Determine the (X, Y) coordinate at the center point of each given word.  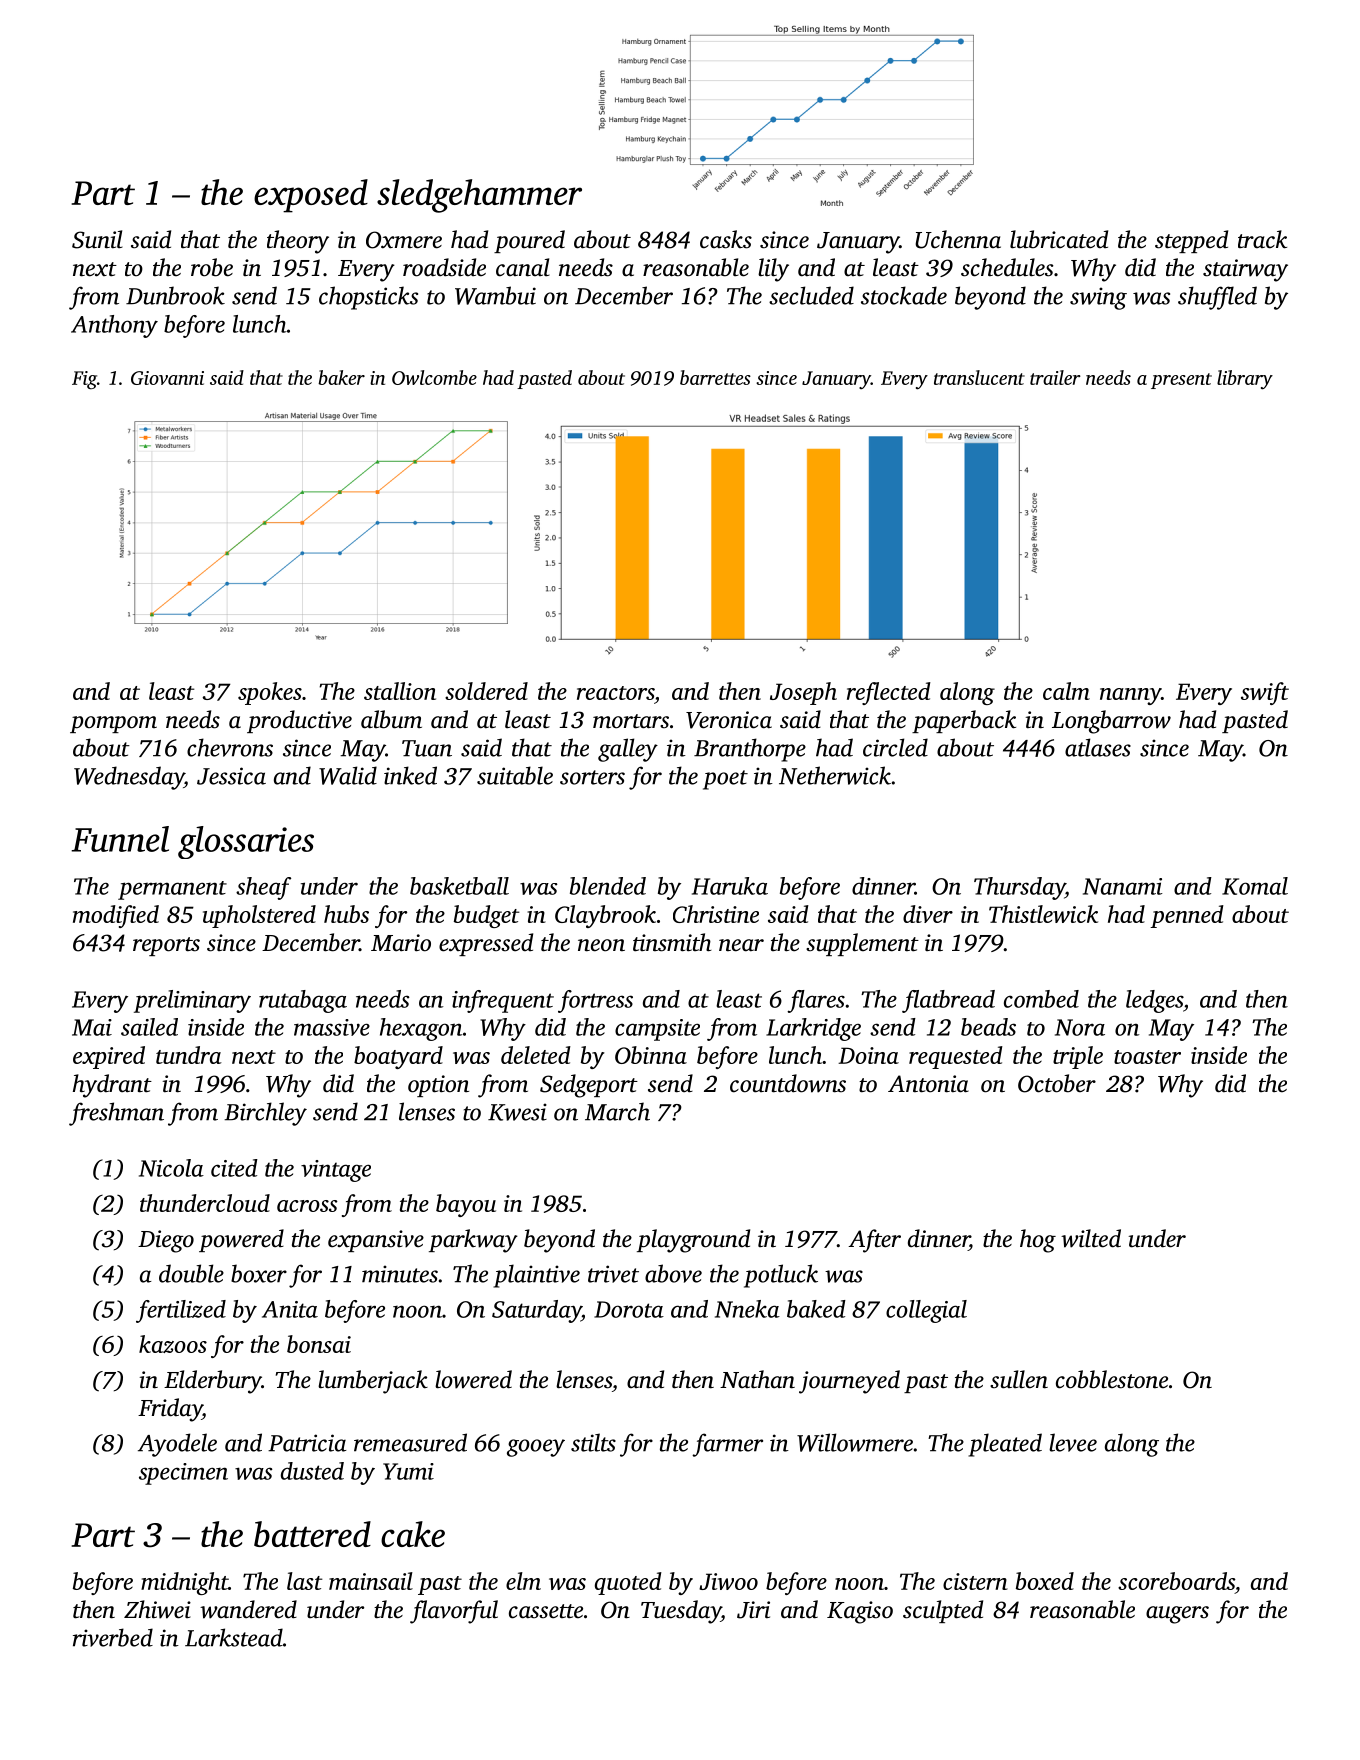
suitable (515, 775)
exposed (311, 196)
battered (312, 1534)
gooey (536, 1448)
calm (1066, 691)
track (1262, 239)
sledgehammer (479, 196)
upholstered (259, 916)
